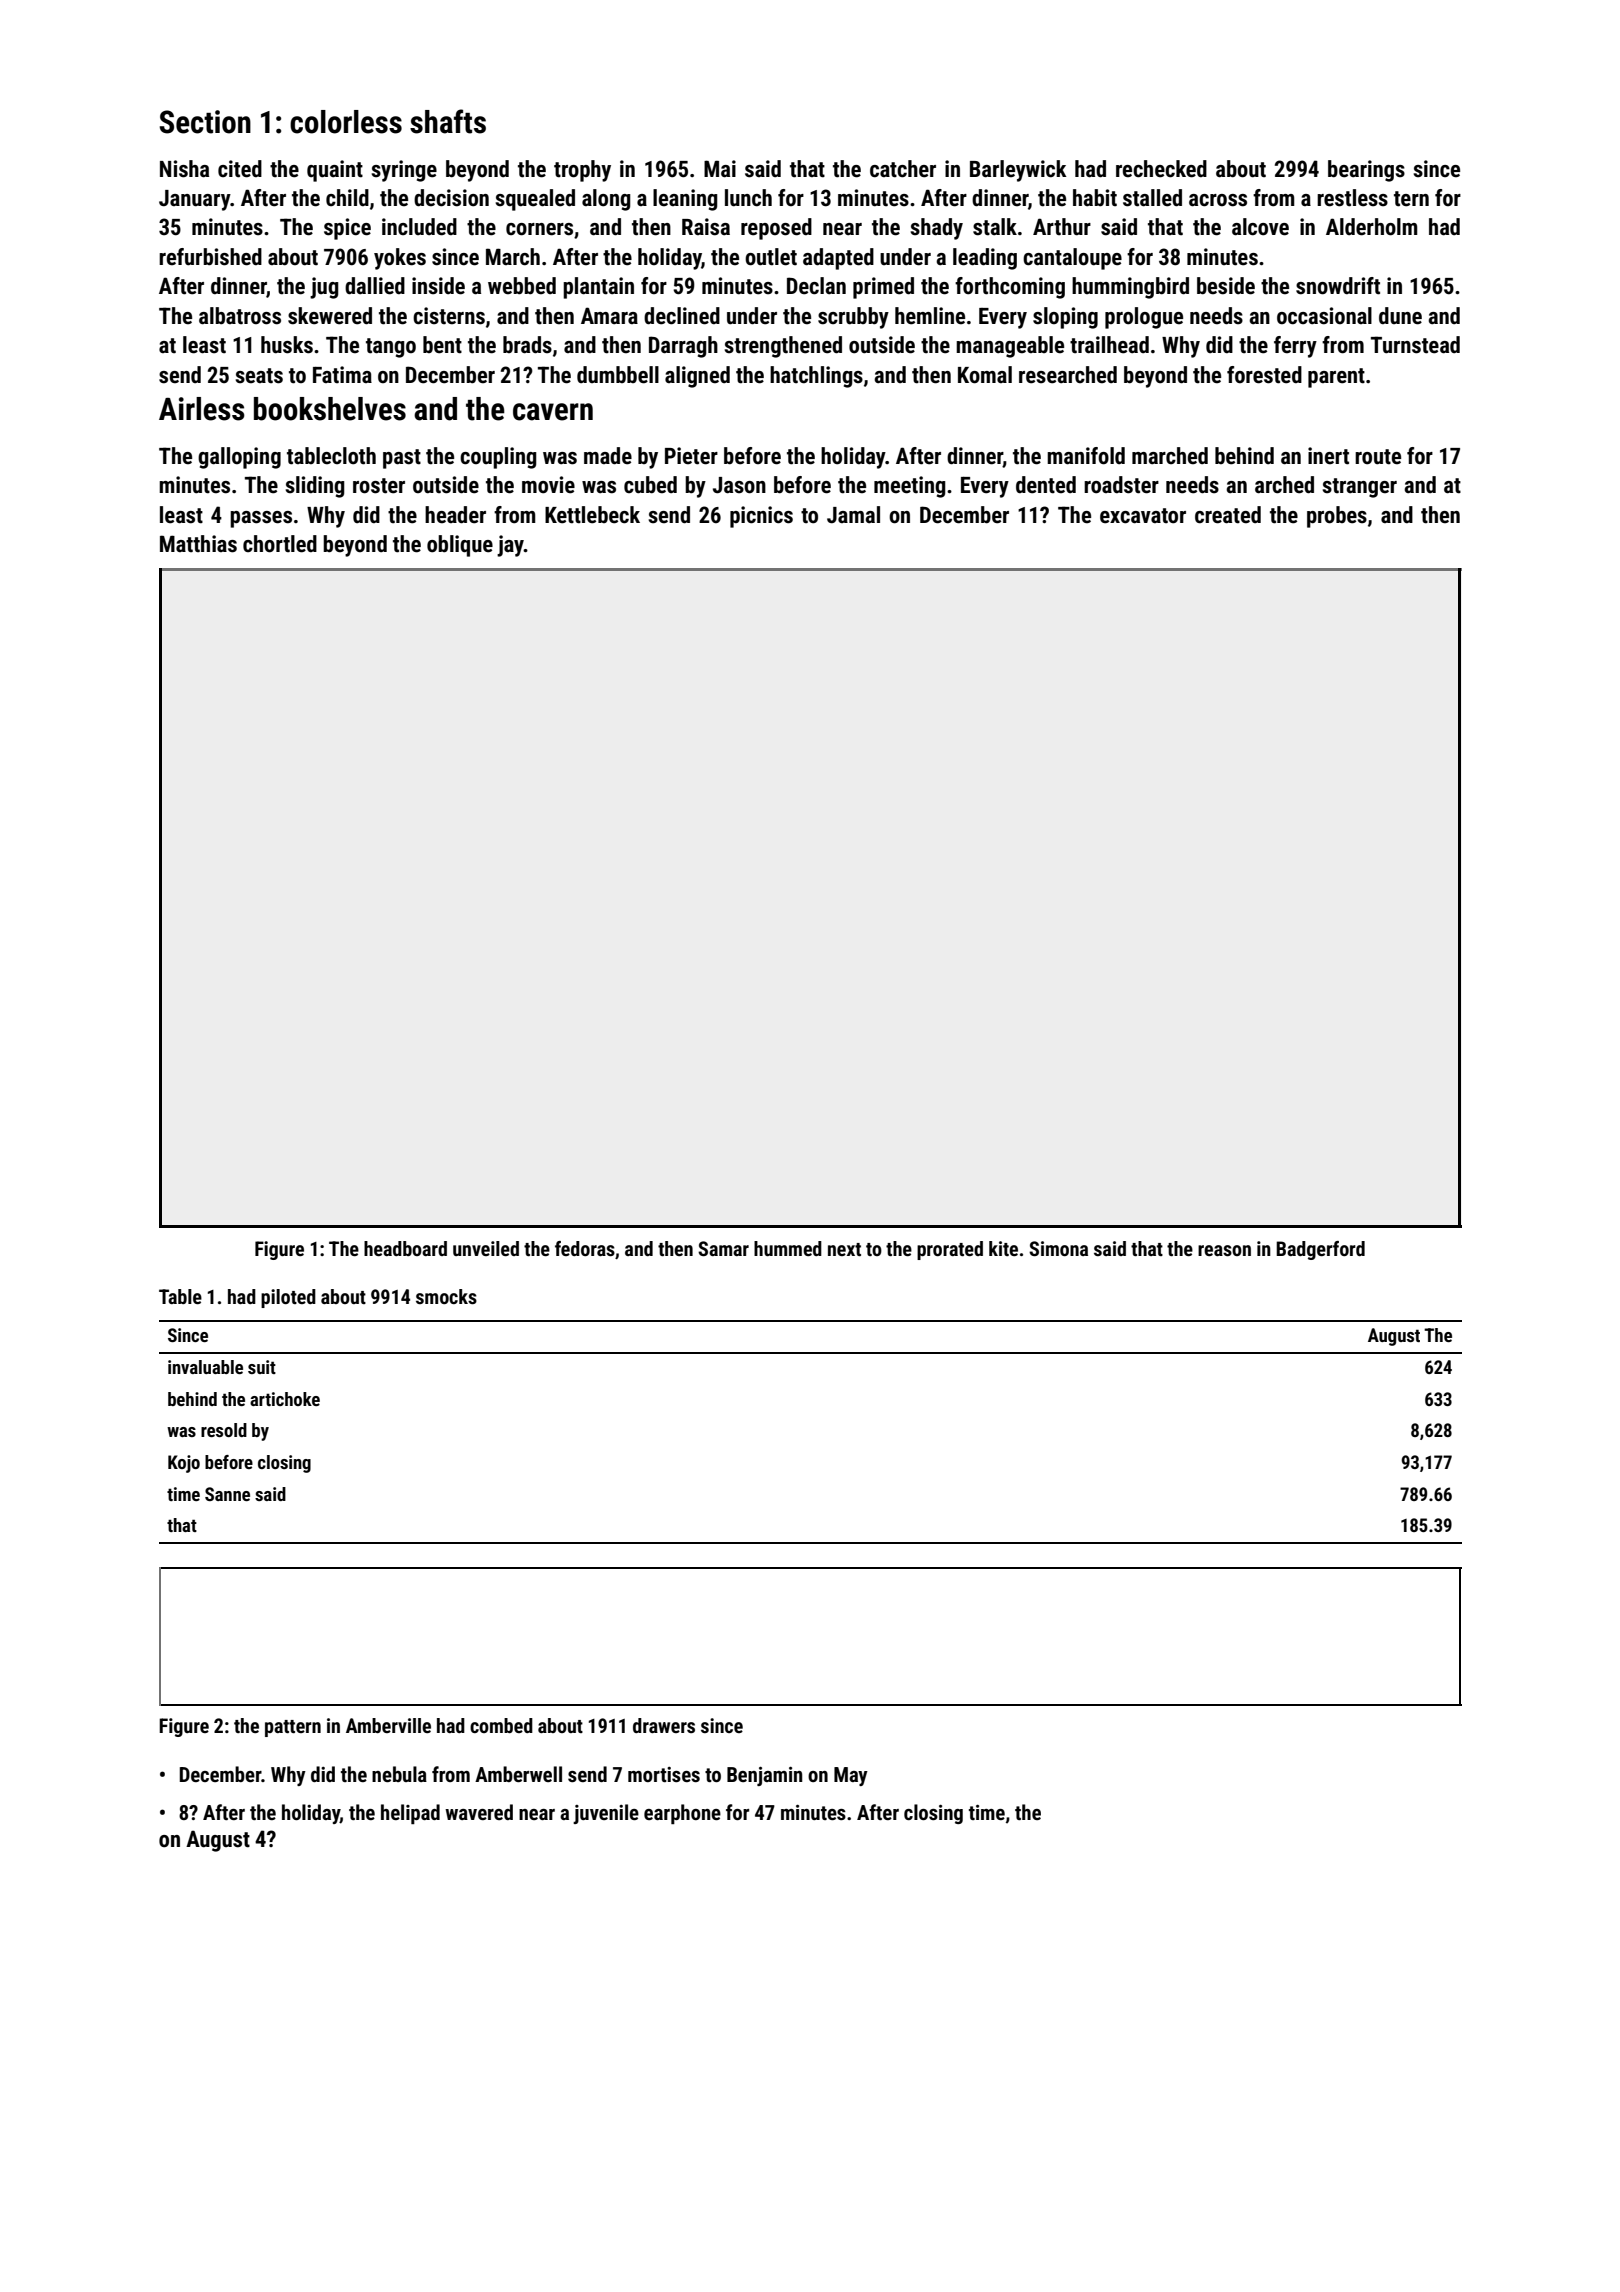 Image resolution: width=1620 pixels, height=2292 pixels. What do you see at coordinates (510, 546) in the screenshot?
I see `jay` at bounding box center [510, 546].
